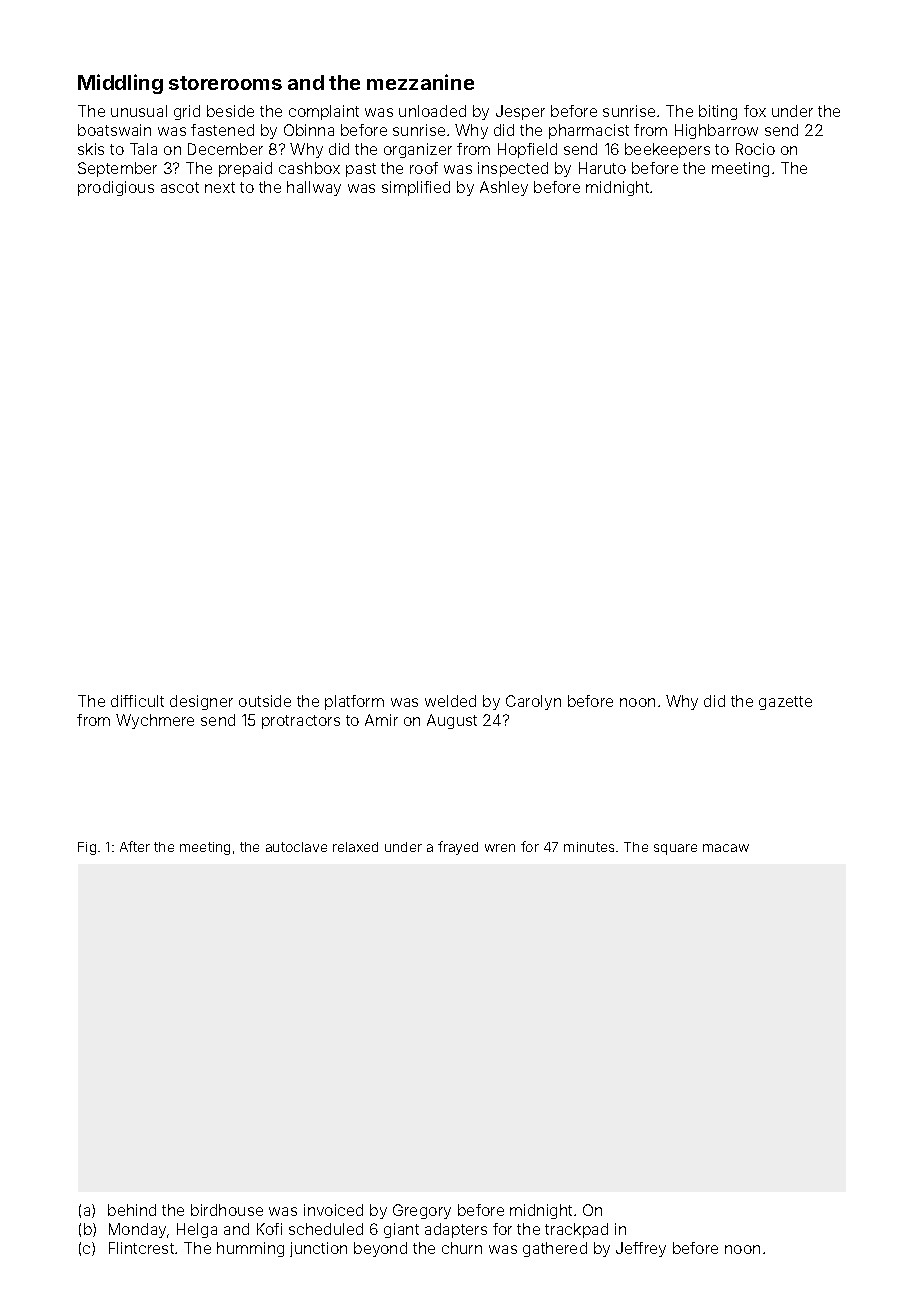 This image has height=1308, width=924. What do you see at coordinates (314, 188) in the image?
I see `hallway` at bounding box center [314, 188].
